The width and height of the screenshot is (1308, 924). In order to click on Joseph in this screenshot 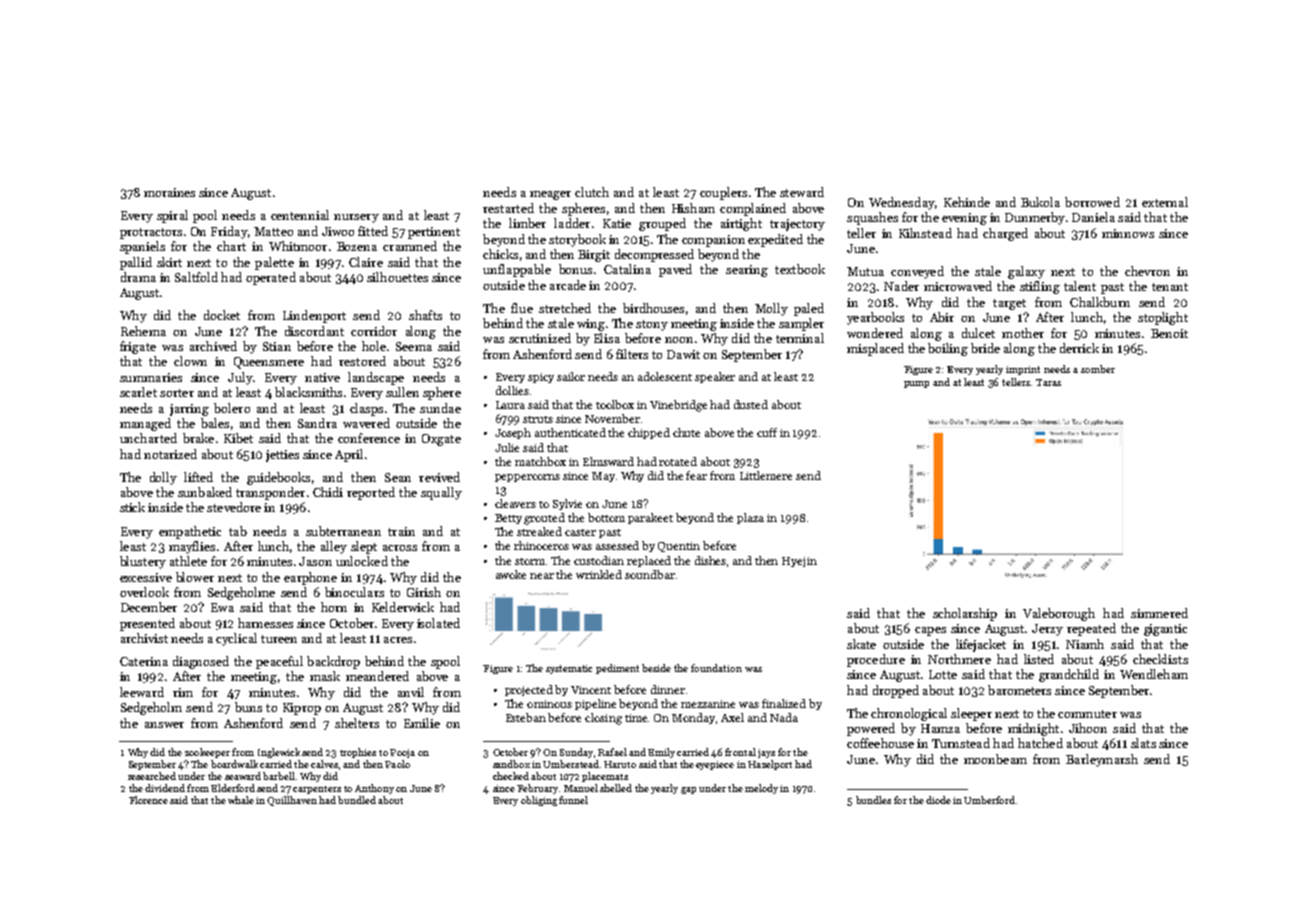, I will do `click(513, 433)`.
